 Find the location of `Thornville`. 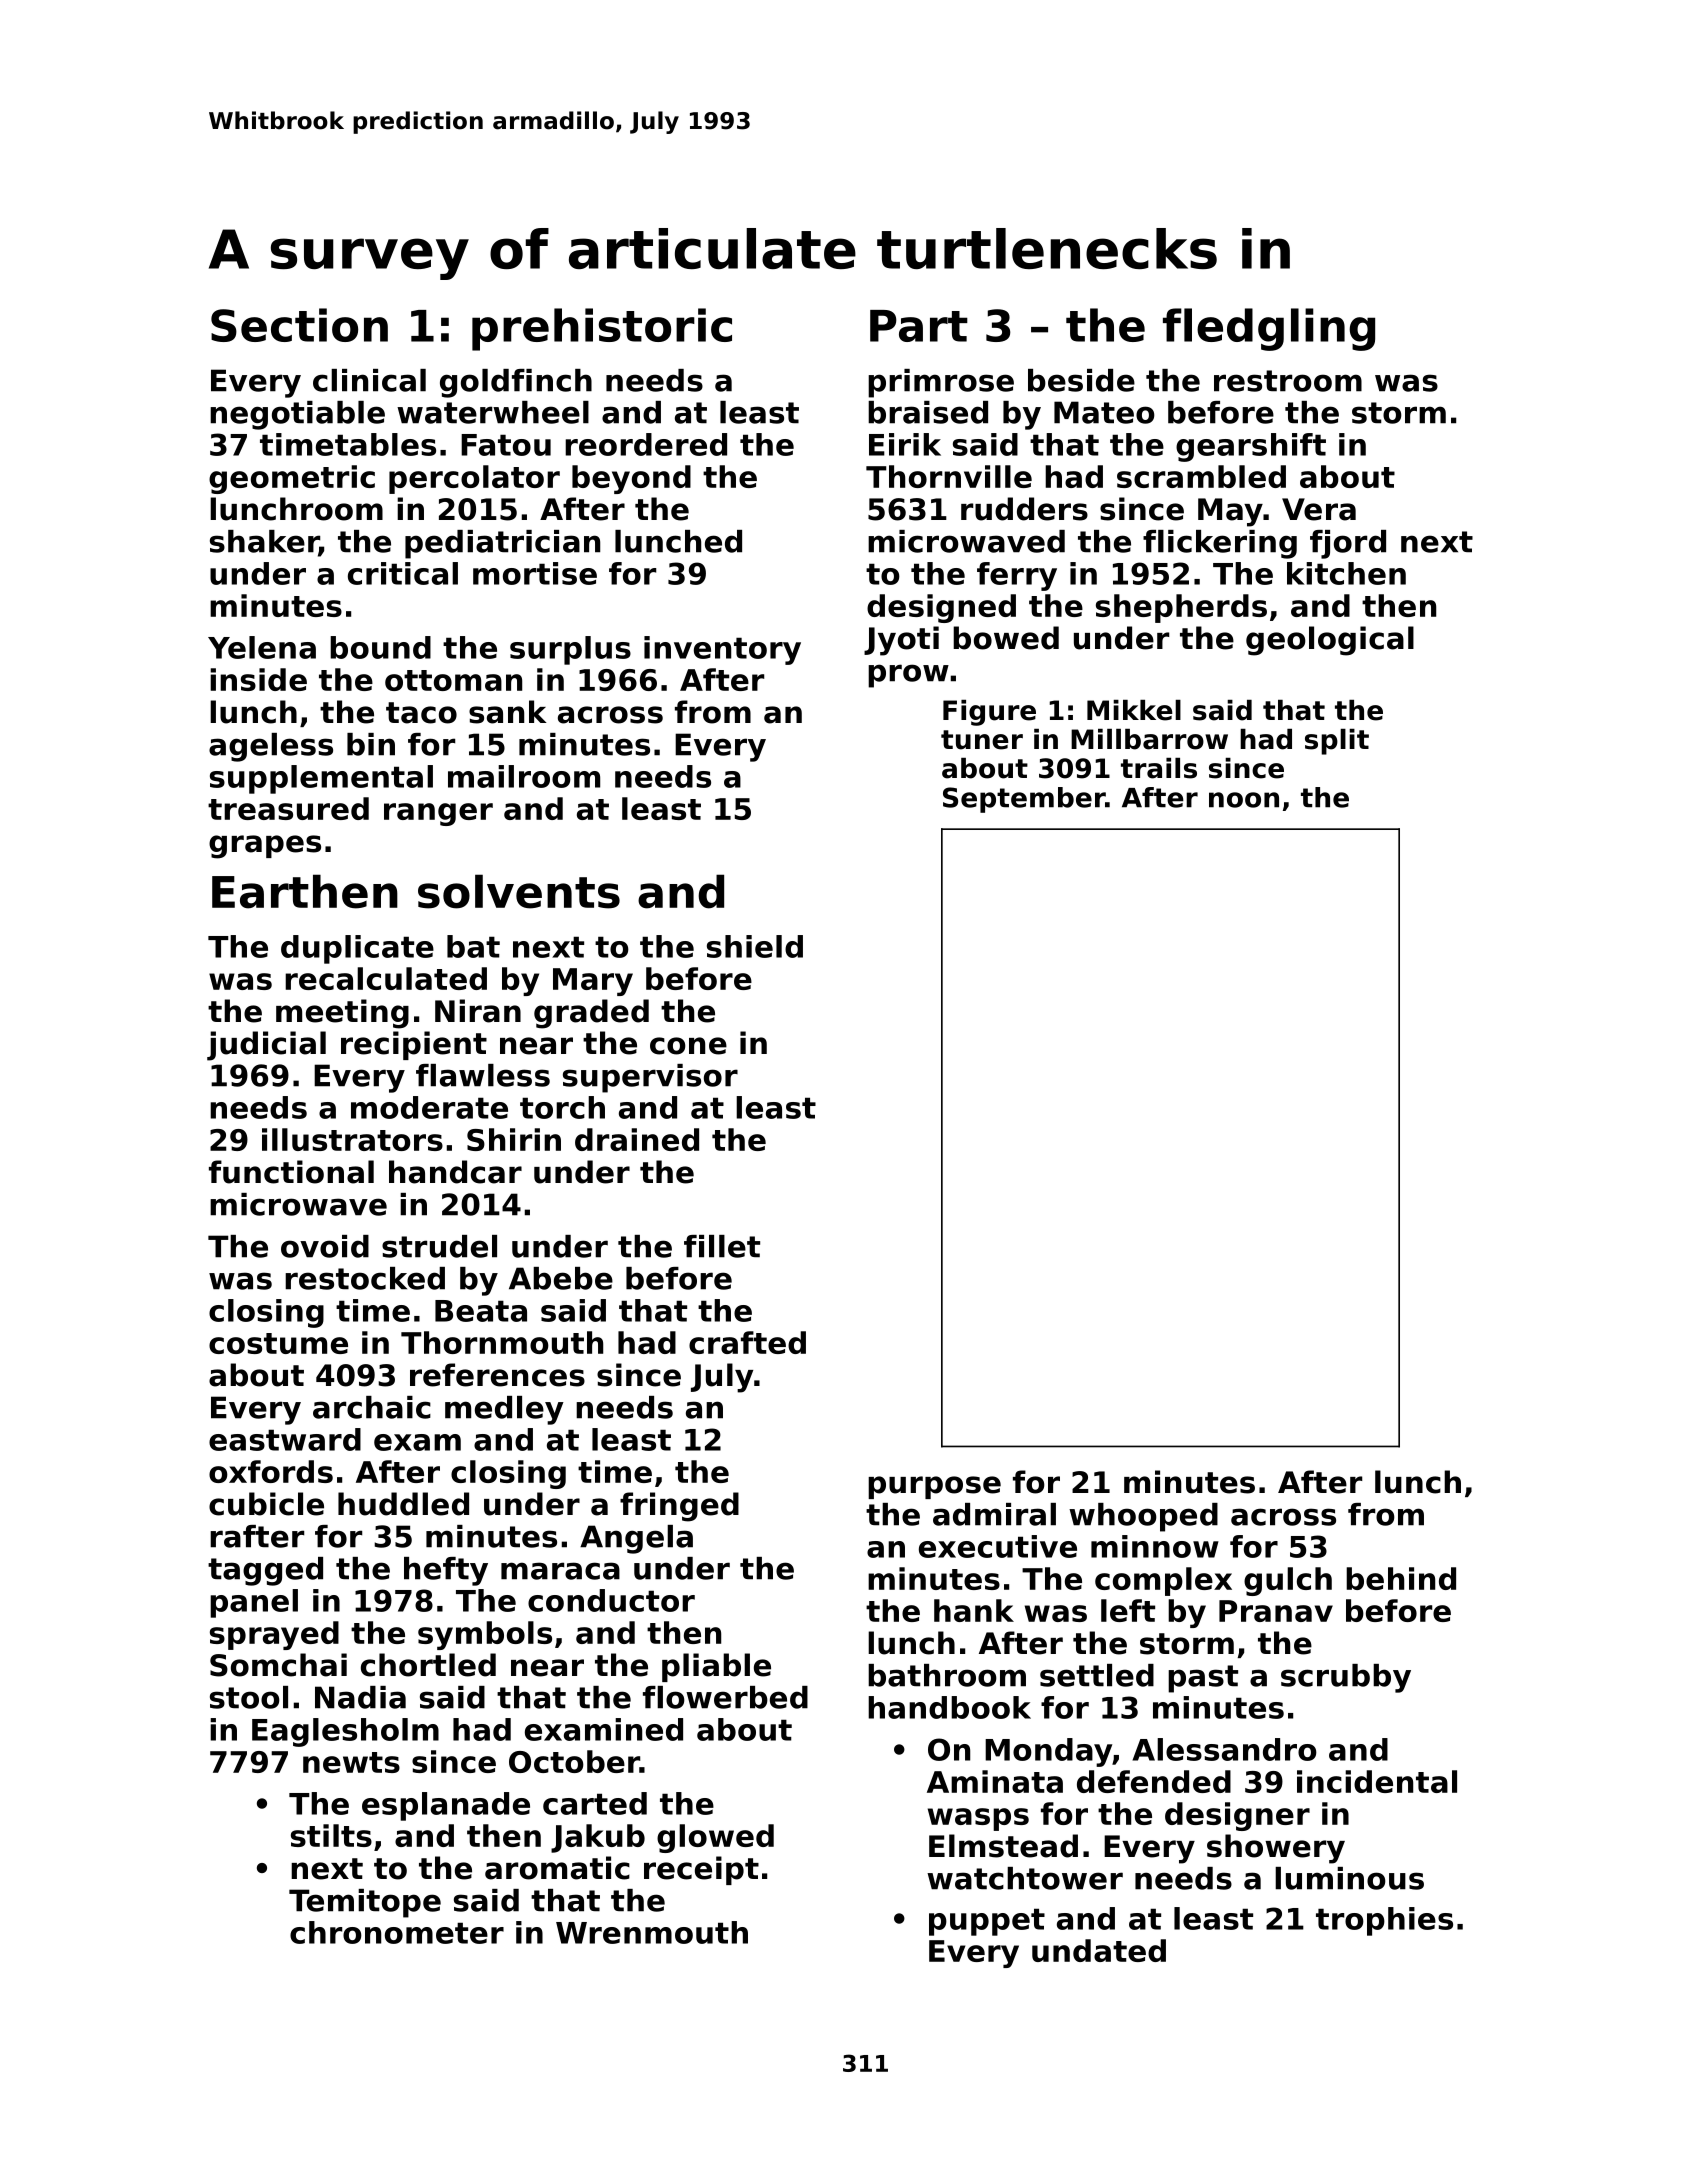

Thornville is located at coordinates (949, 476).
